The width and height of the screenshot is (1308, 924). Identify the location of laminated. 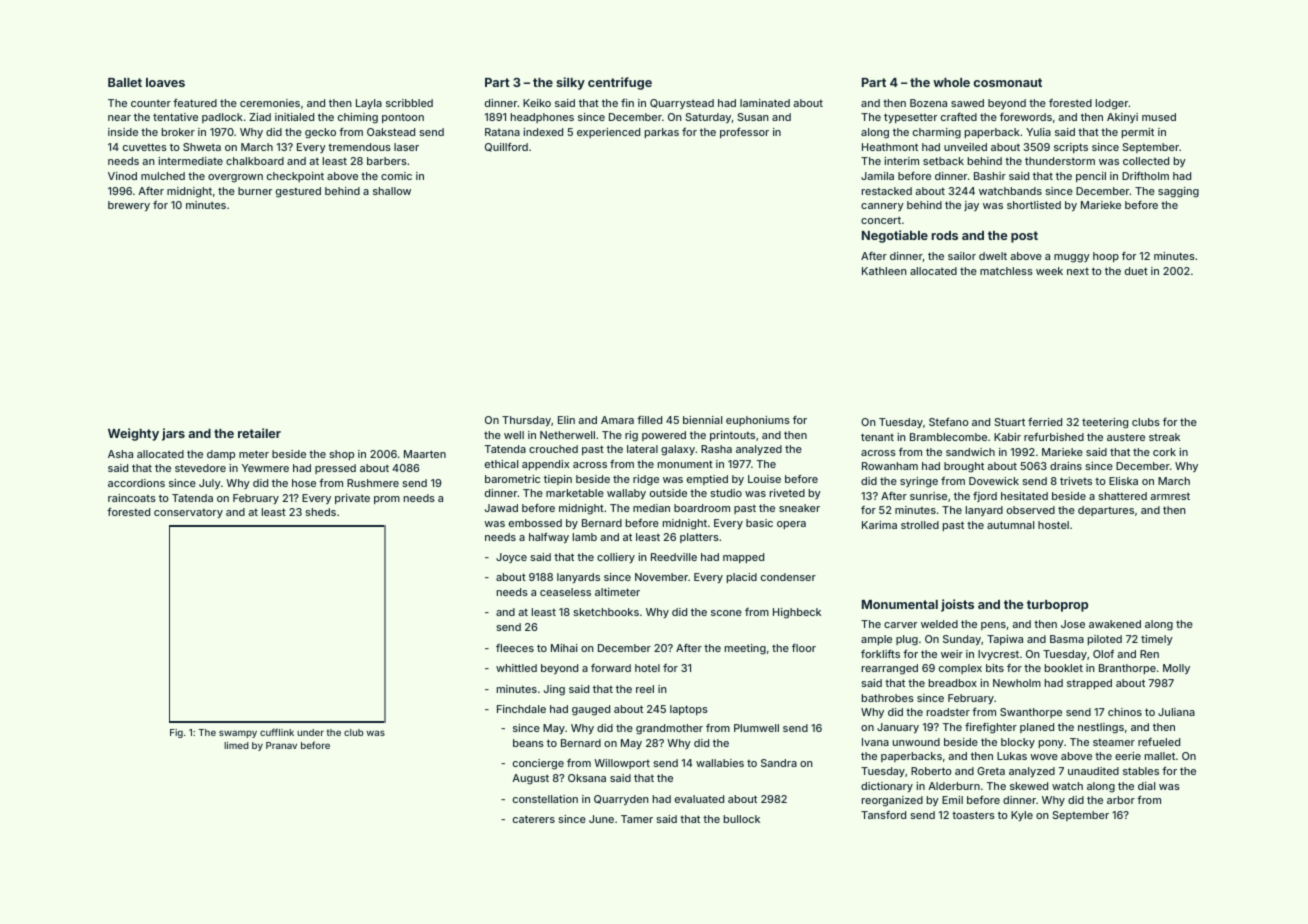
(765, 103).
